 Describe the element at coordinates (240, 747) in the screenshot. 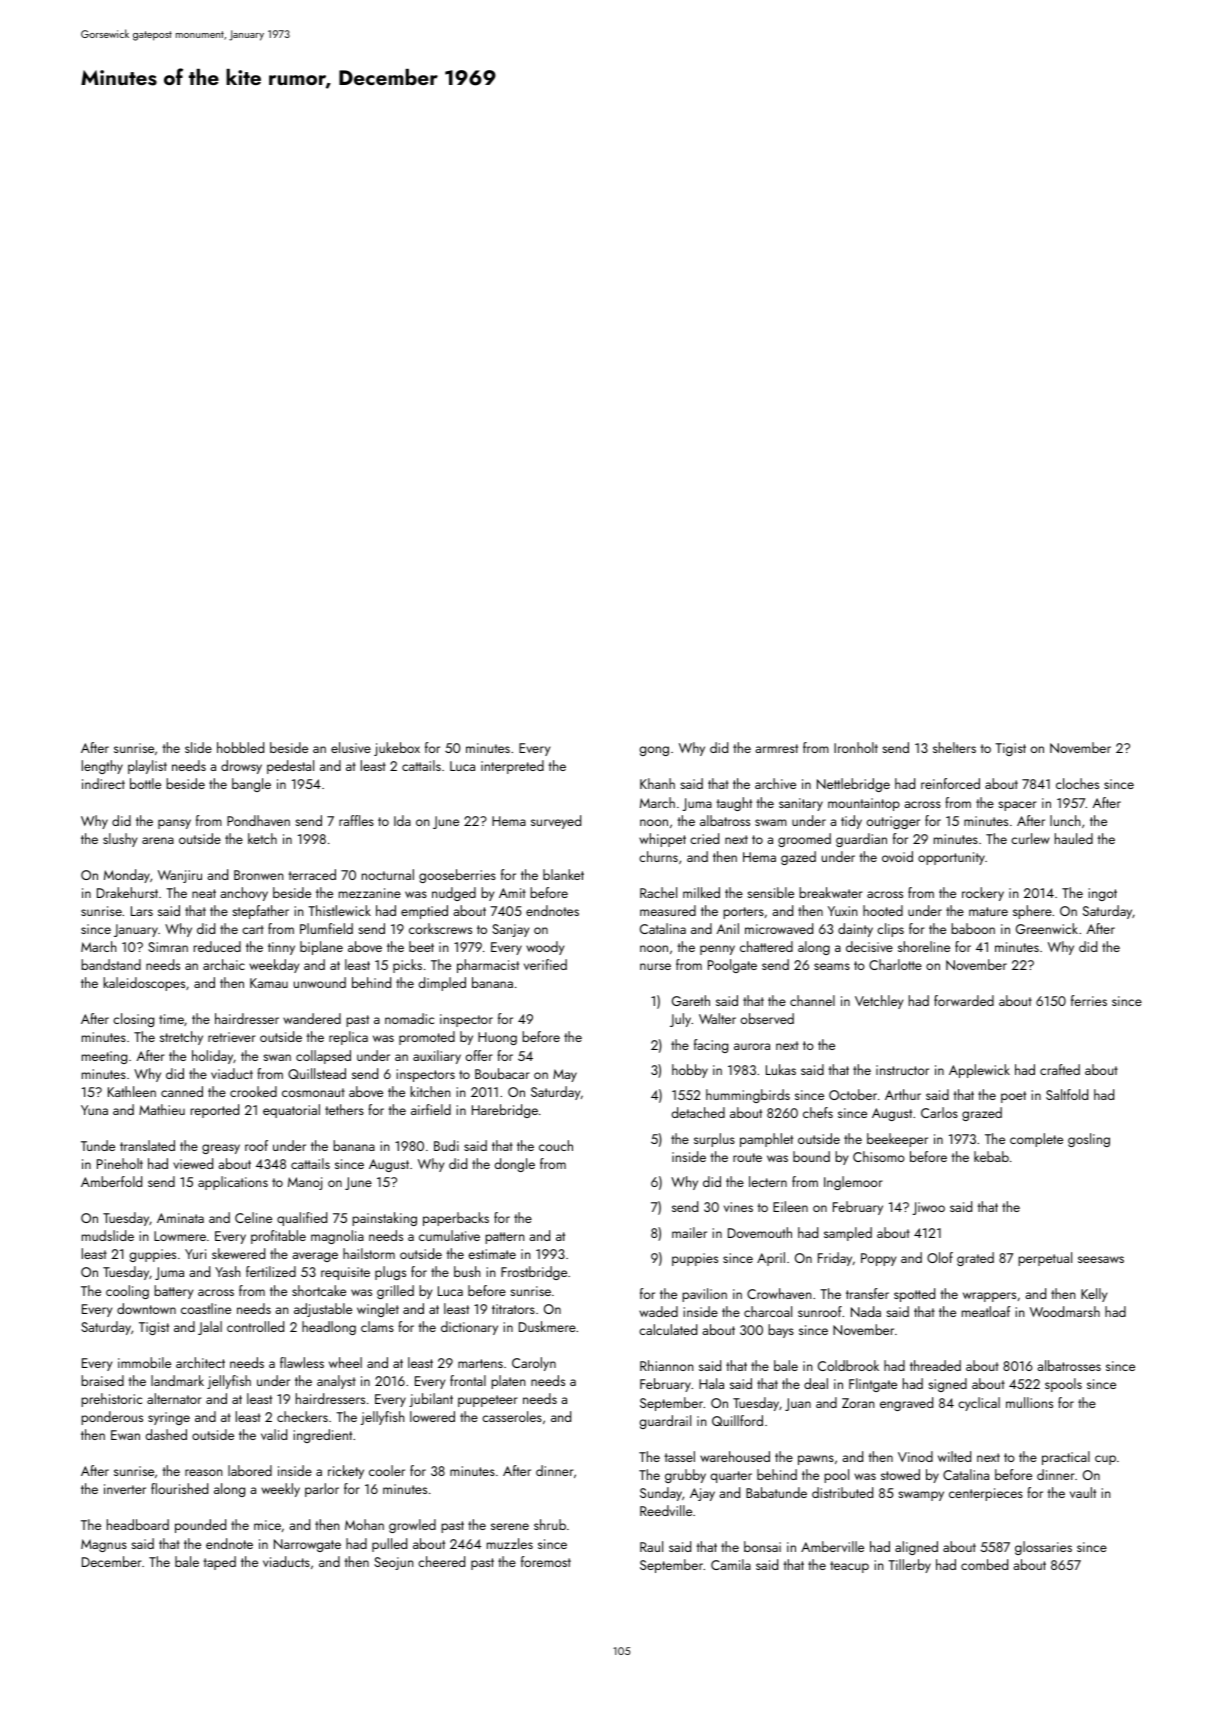

I see `hobbled` at that location.
